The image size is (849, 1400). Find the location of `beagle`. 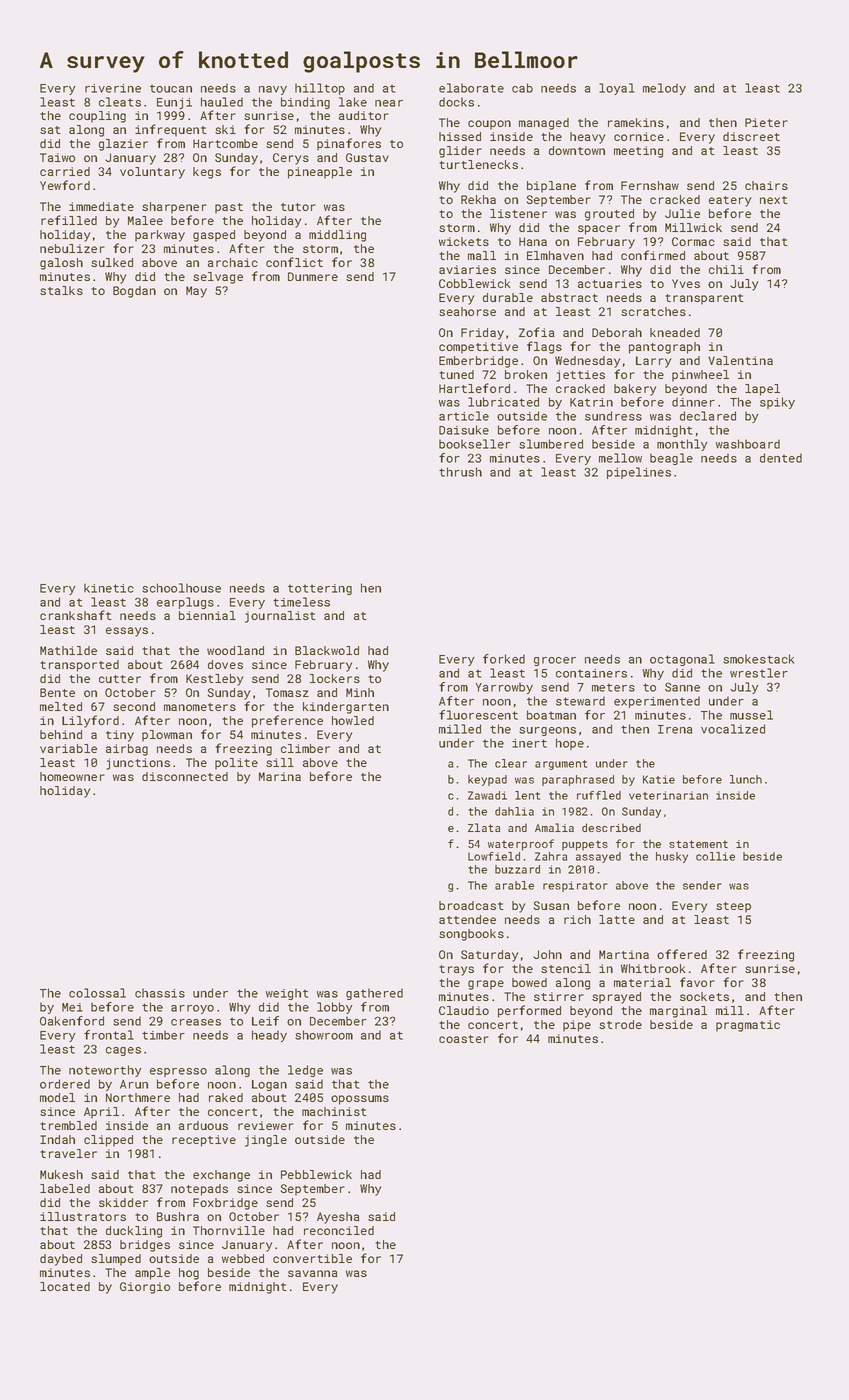

beagle is located at coordinates (671, 459).
